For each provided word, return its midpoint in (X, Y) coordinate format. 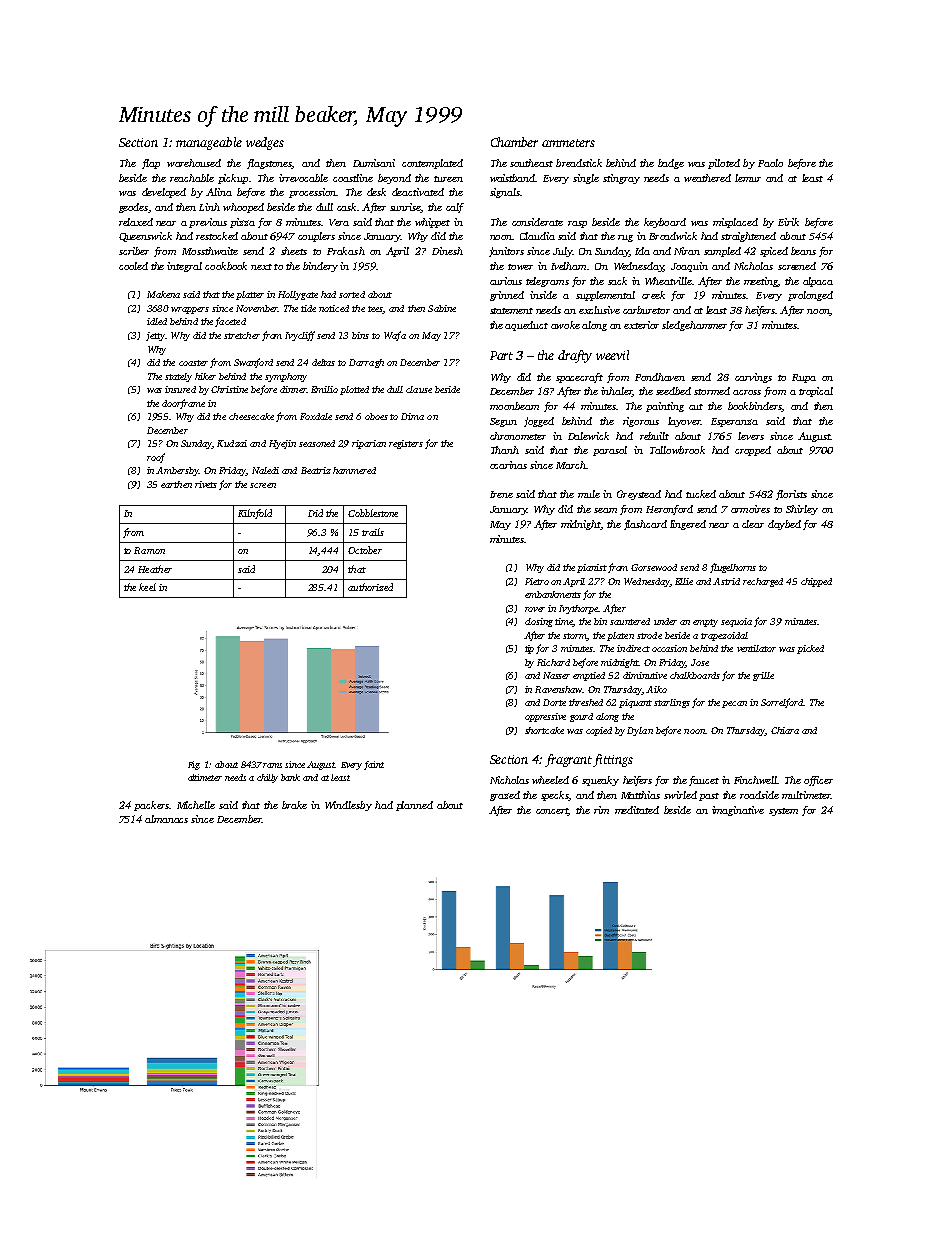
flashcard (645, 525)
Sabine (442, 308)
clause (419, 389)
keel (147, 587)
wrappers (190, 310)
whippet (432, 223)
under (665, 621)
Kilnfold (255, 514)
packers (151, 806)
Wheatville (668, 281)
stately (178, 377)
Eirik (788, 222)
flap (151, 164)
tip (529, 649)
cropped (753, 451)
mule (589, 494)
